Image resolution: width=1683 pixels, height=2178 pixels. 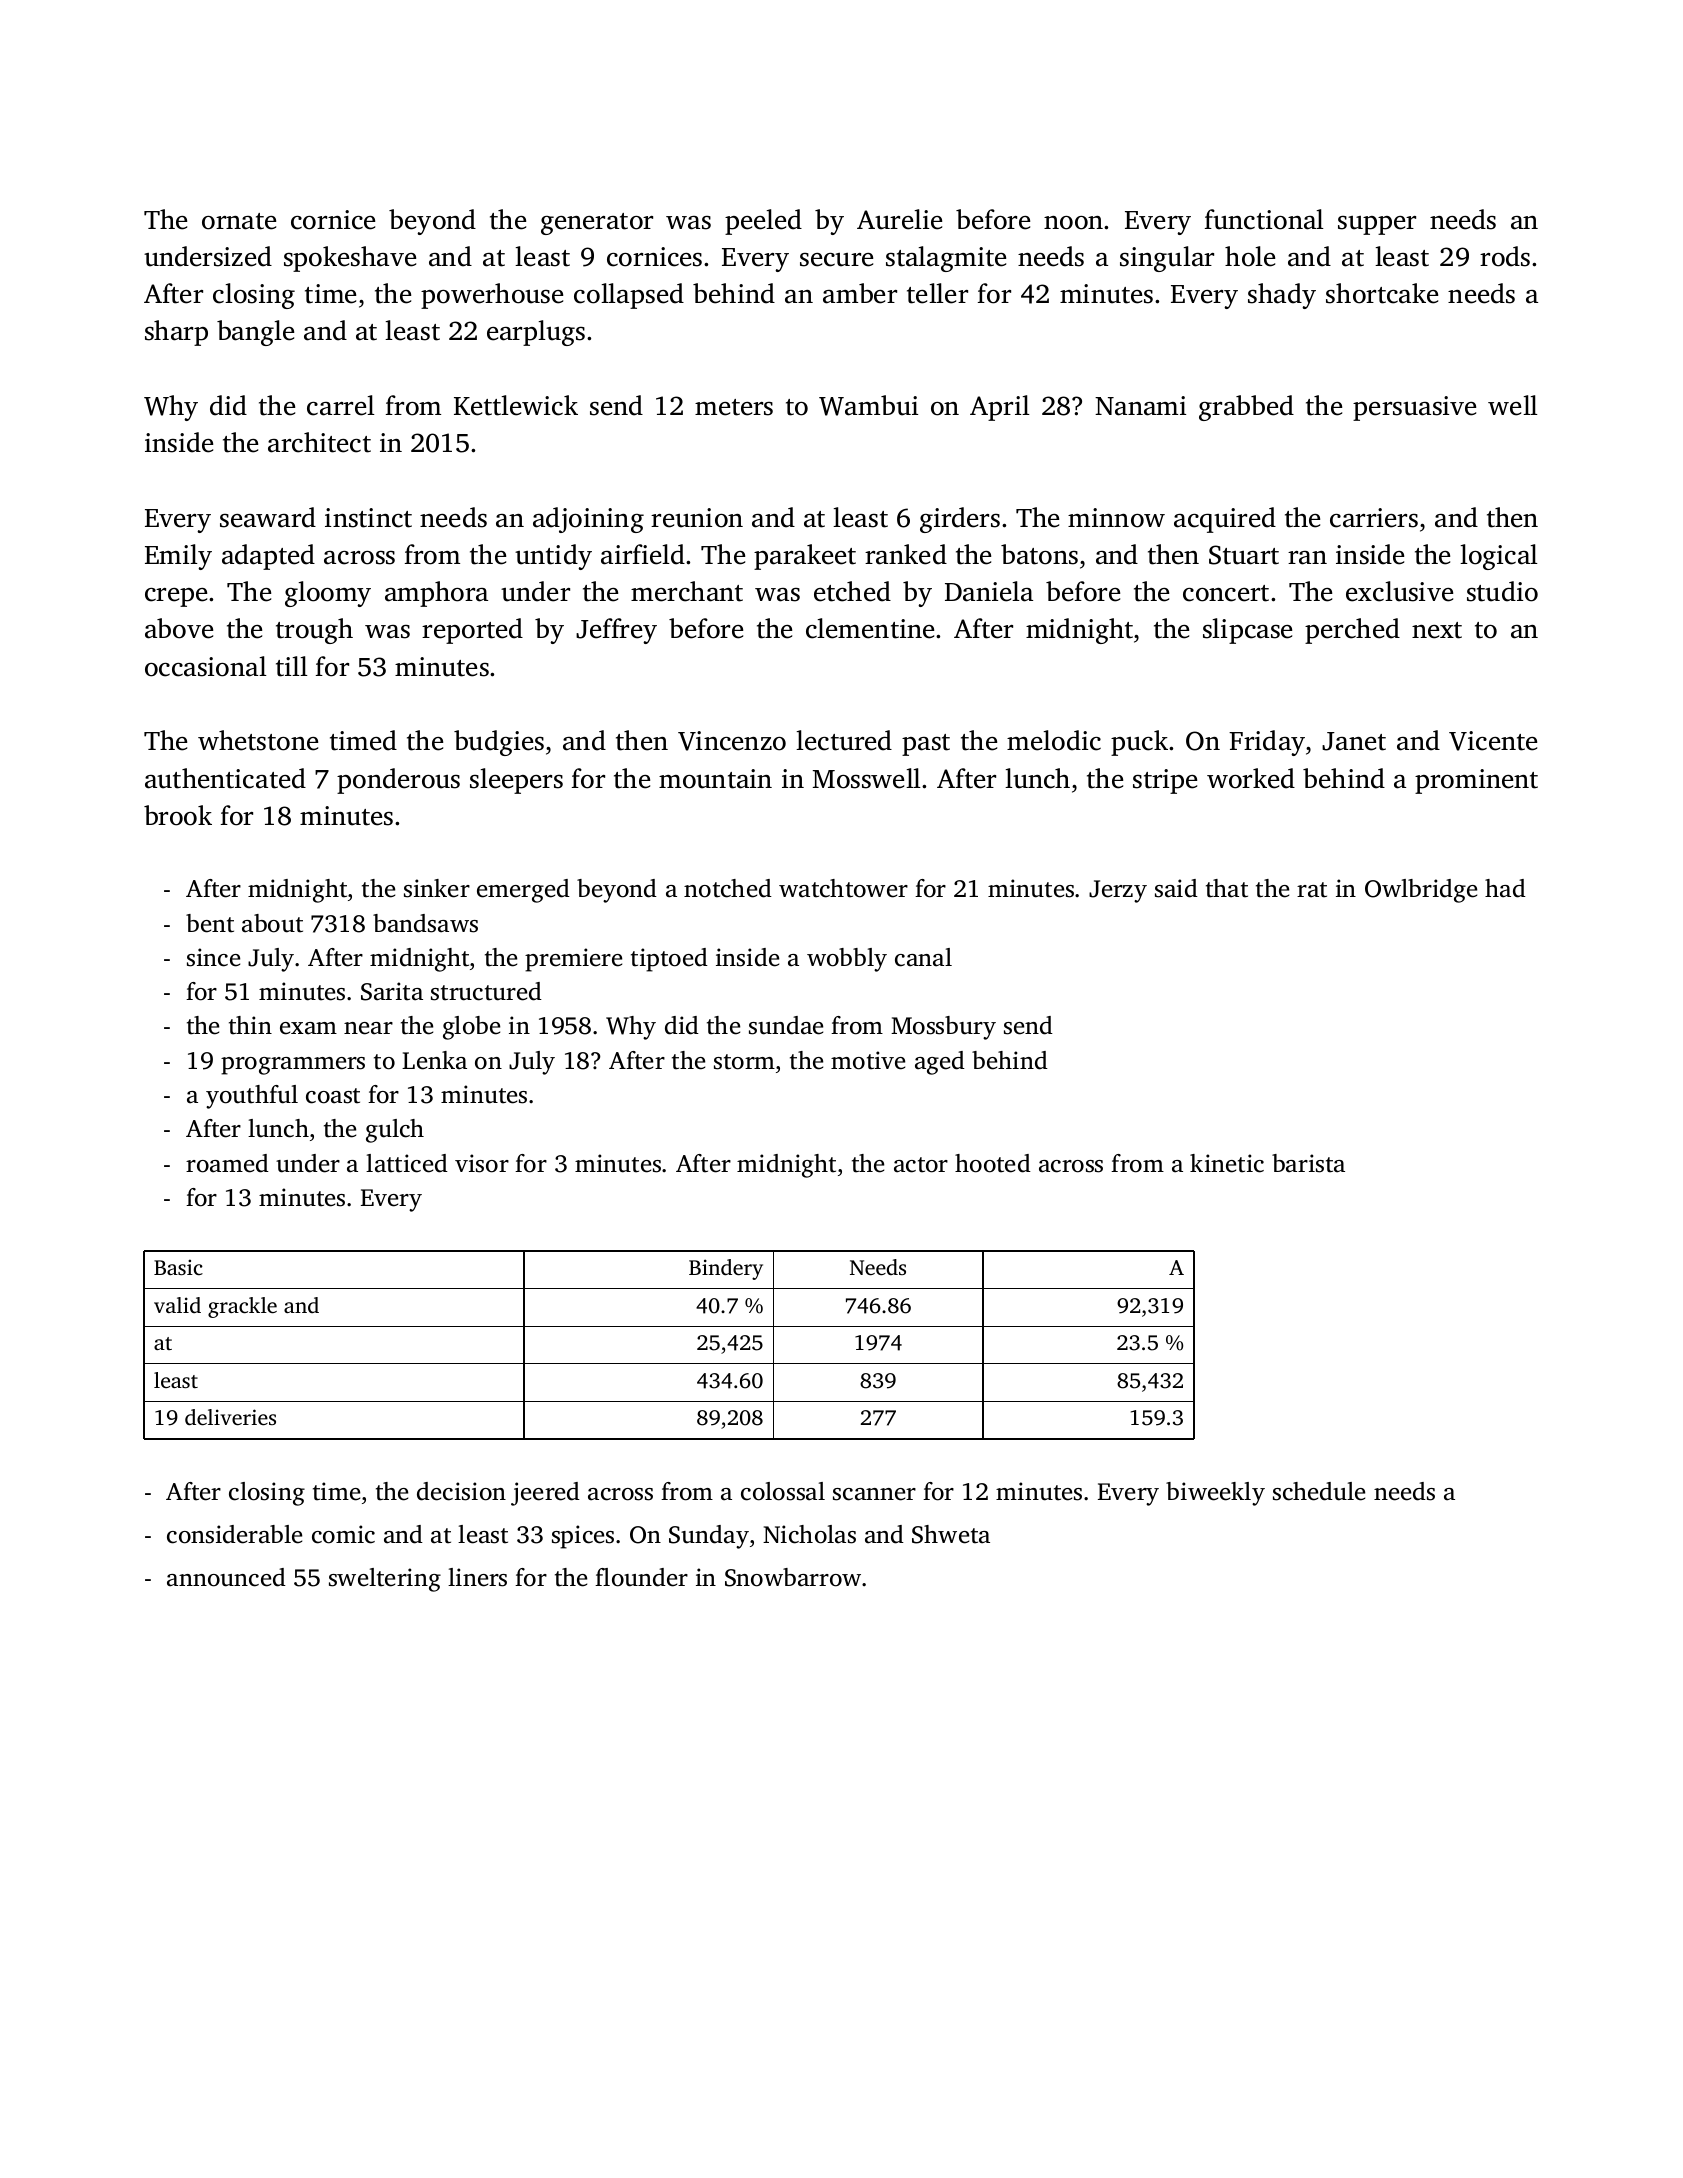 What do you see at coordinates (709, 1537) in the screenshot?
I see `Sunday` at bounding box center [709, 1537].
